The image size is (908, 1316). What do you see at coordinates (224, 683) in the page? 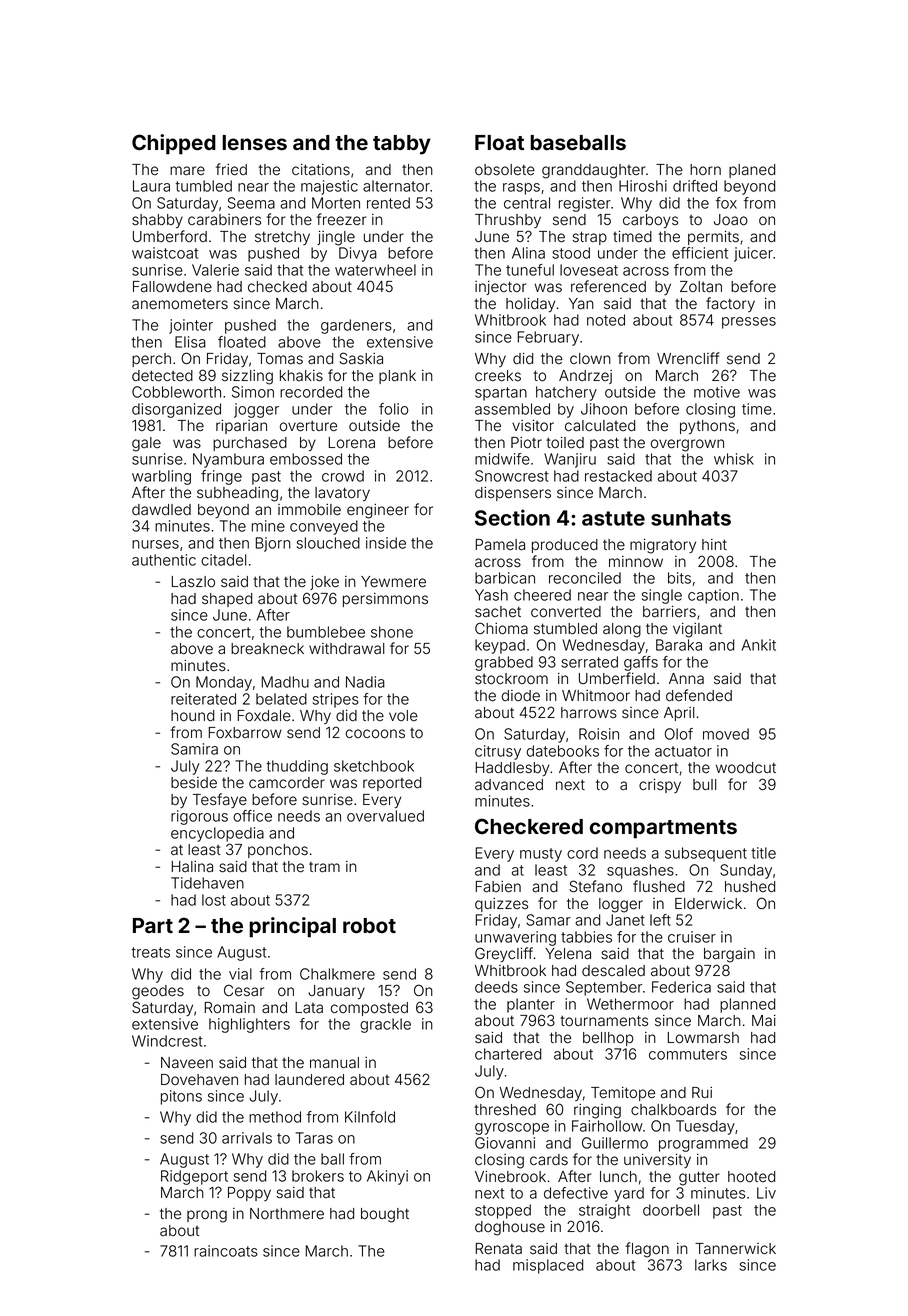
I see `Monday` at bounding box center [224, 683].
